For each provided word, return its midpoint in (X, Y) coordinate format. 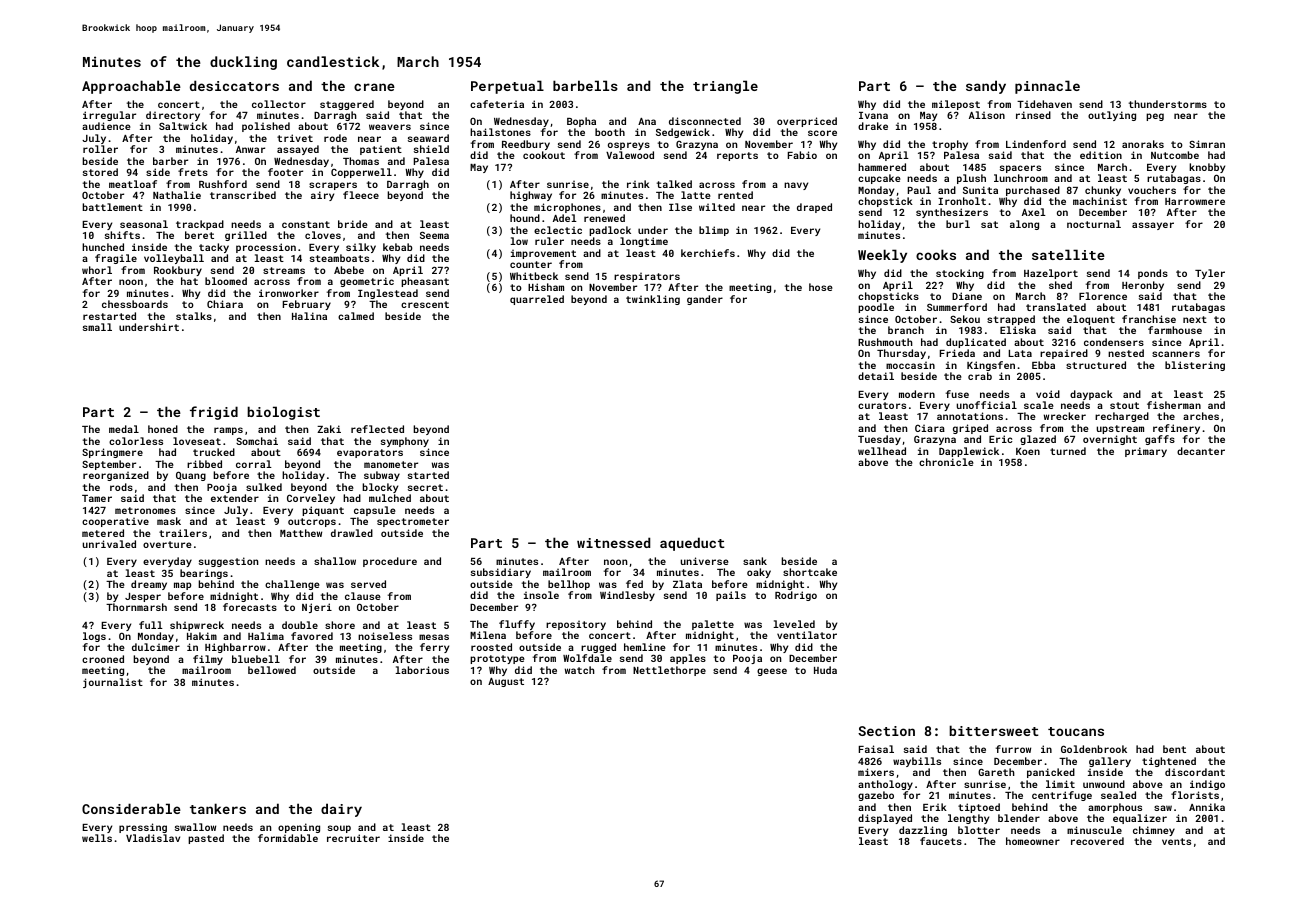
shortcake (810, 572)
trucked (214, 452)
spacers (1020, 169)
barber (170, 161)
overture (167, 544)
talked (674, 184)
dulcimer (156, 647)
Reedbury (526, 145)
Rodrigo (796, 596)
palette (713, 625)
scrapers (333, 186)
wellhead (882, 451)
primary (1146, 452)
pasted (206, 839)
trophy (950, 145)
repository (576, 625)
